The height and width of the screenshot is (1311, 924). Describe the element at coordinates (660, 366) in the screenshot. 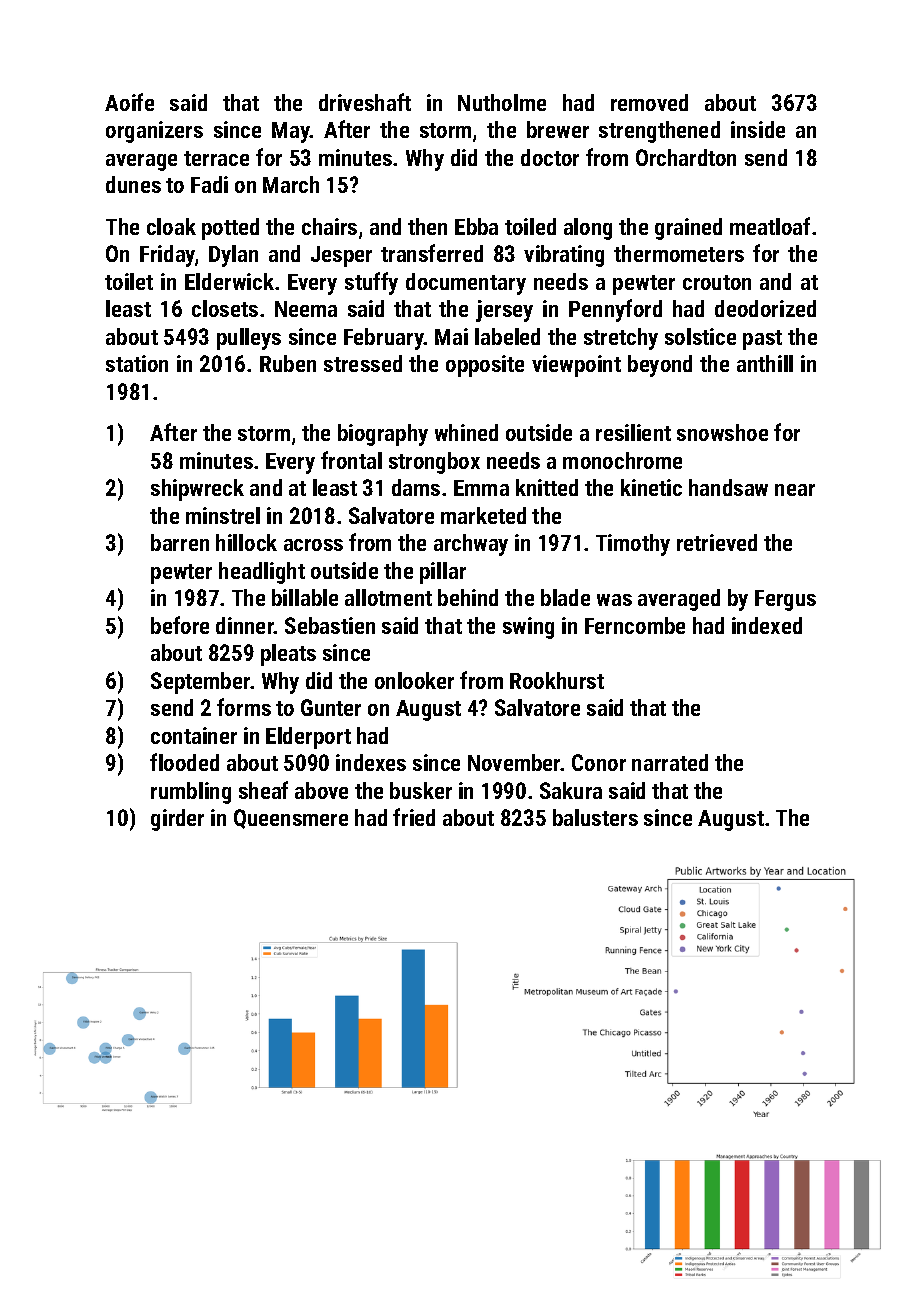

I see `beyond` at that location.
